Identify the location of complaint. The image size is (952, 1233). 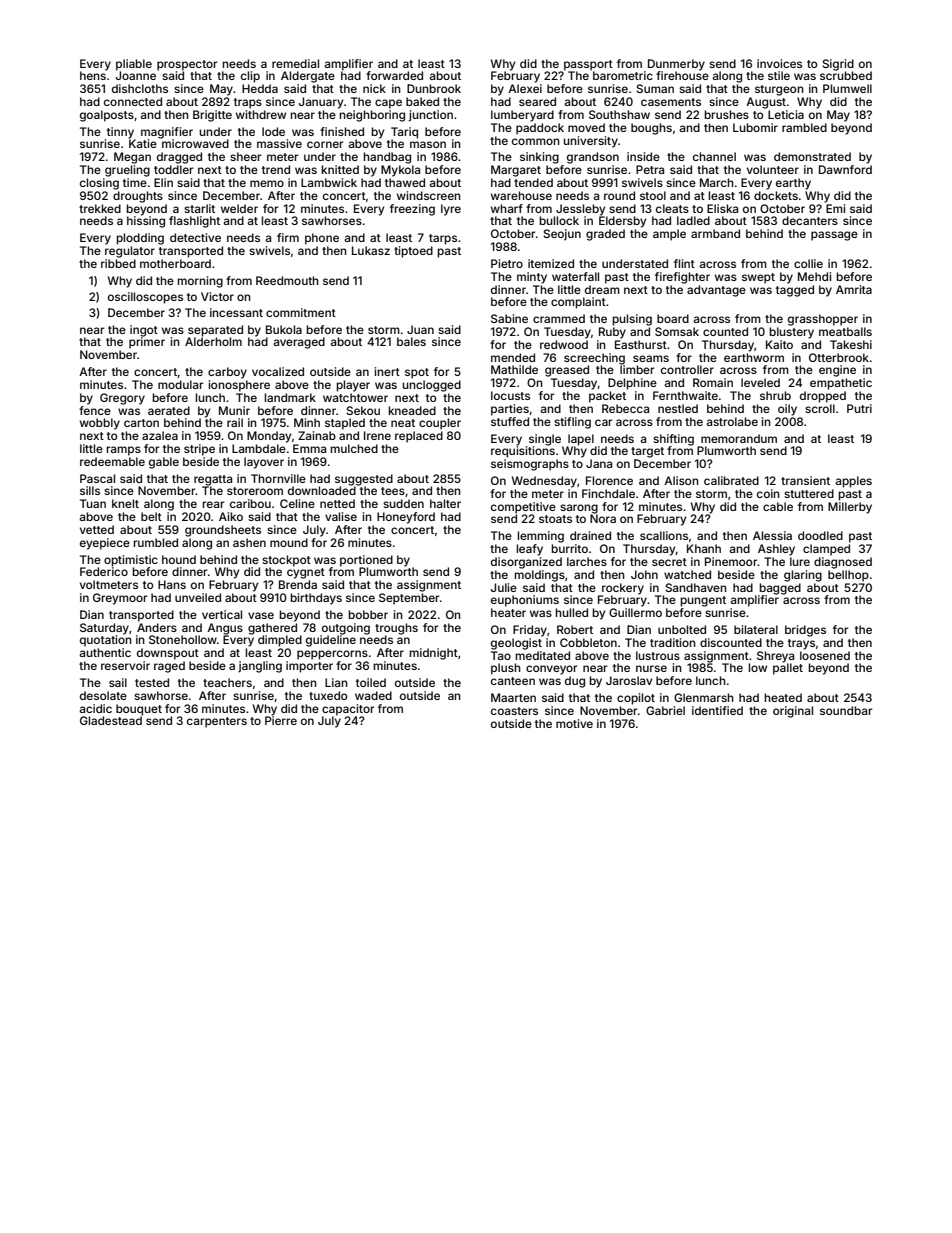
(578, 303).
